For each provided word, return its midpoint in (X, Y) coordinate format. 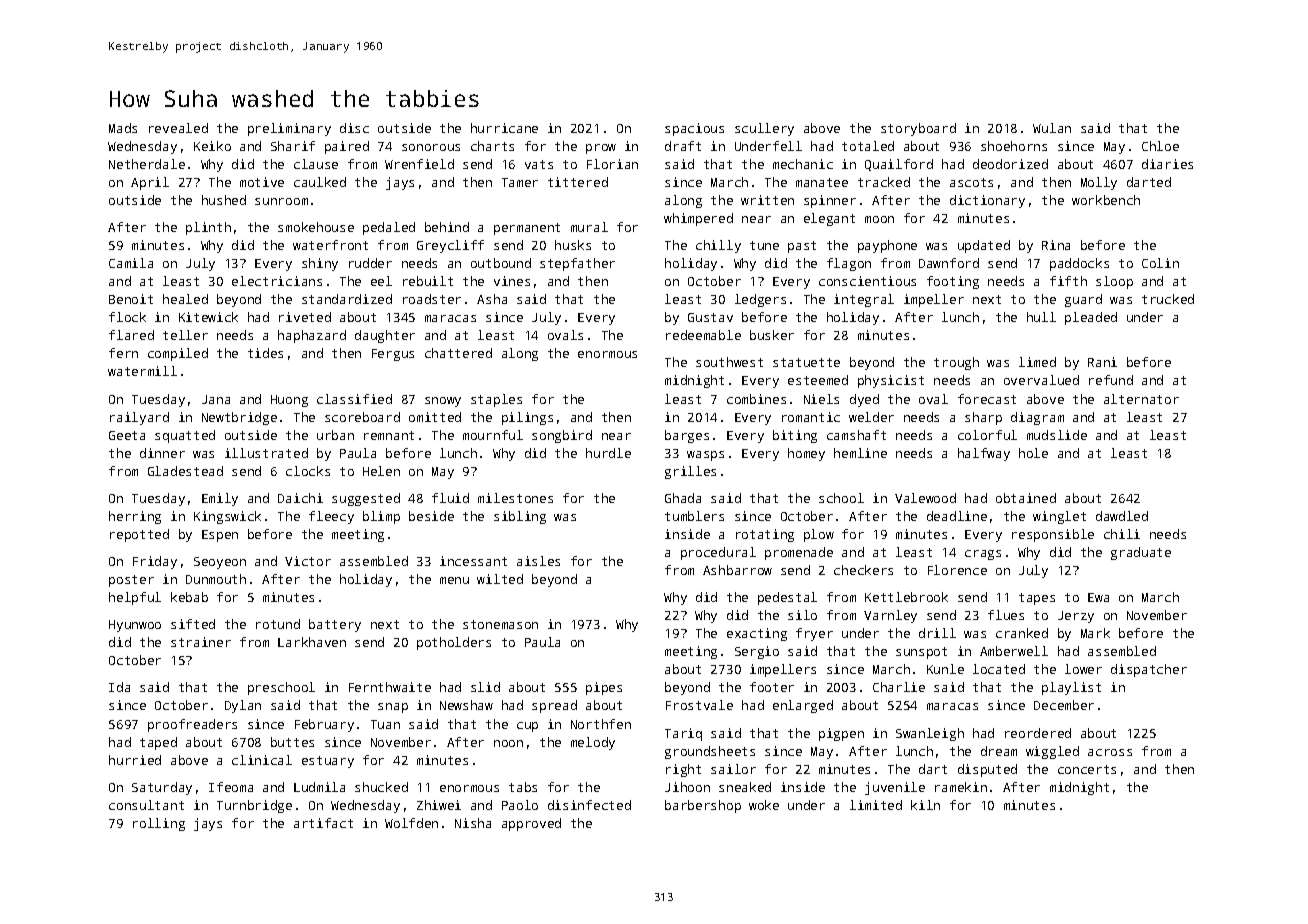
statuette (806, 362)
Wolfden (411, 823)
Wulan (1052, 128)
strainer (201, 642)
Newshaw (466, 705)
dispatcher (1149, 670)
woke (764, 805)
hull (1041, 317)
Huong (289, 401)
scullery (764, 129)
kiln (925, 805)
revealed (178, 128)
